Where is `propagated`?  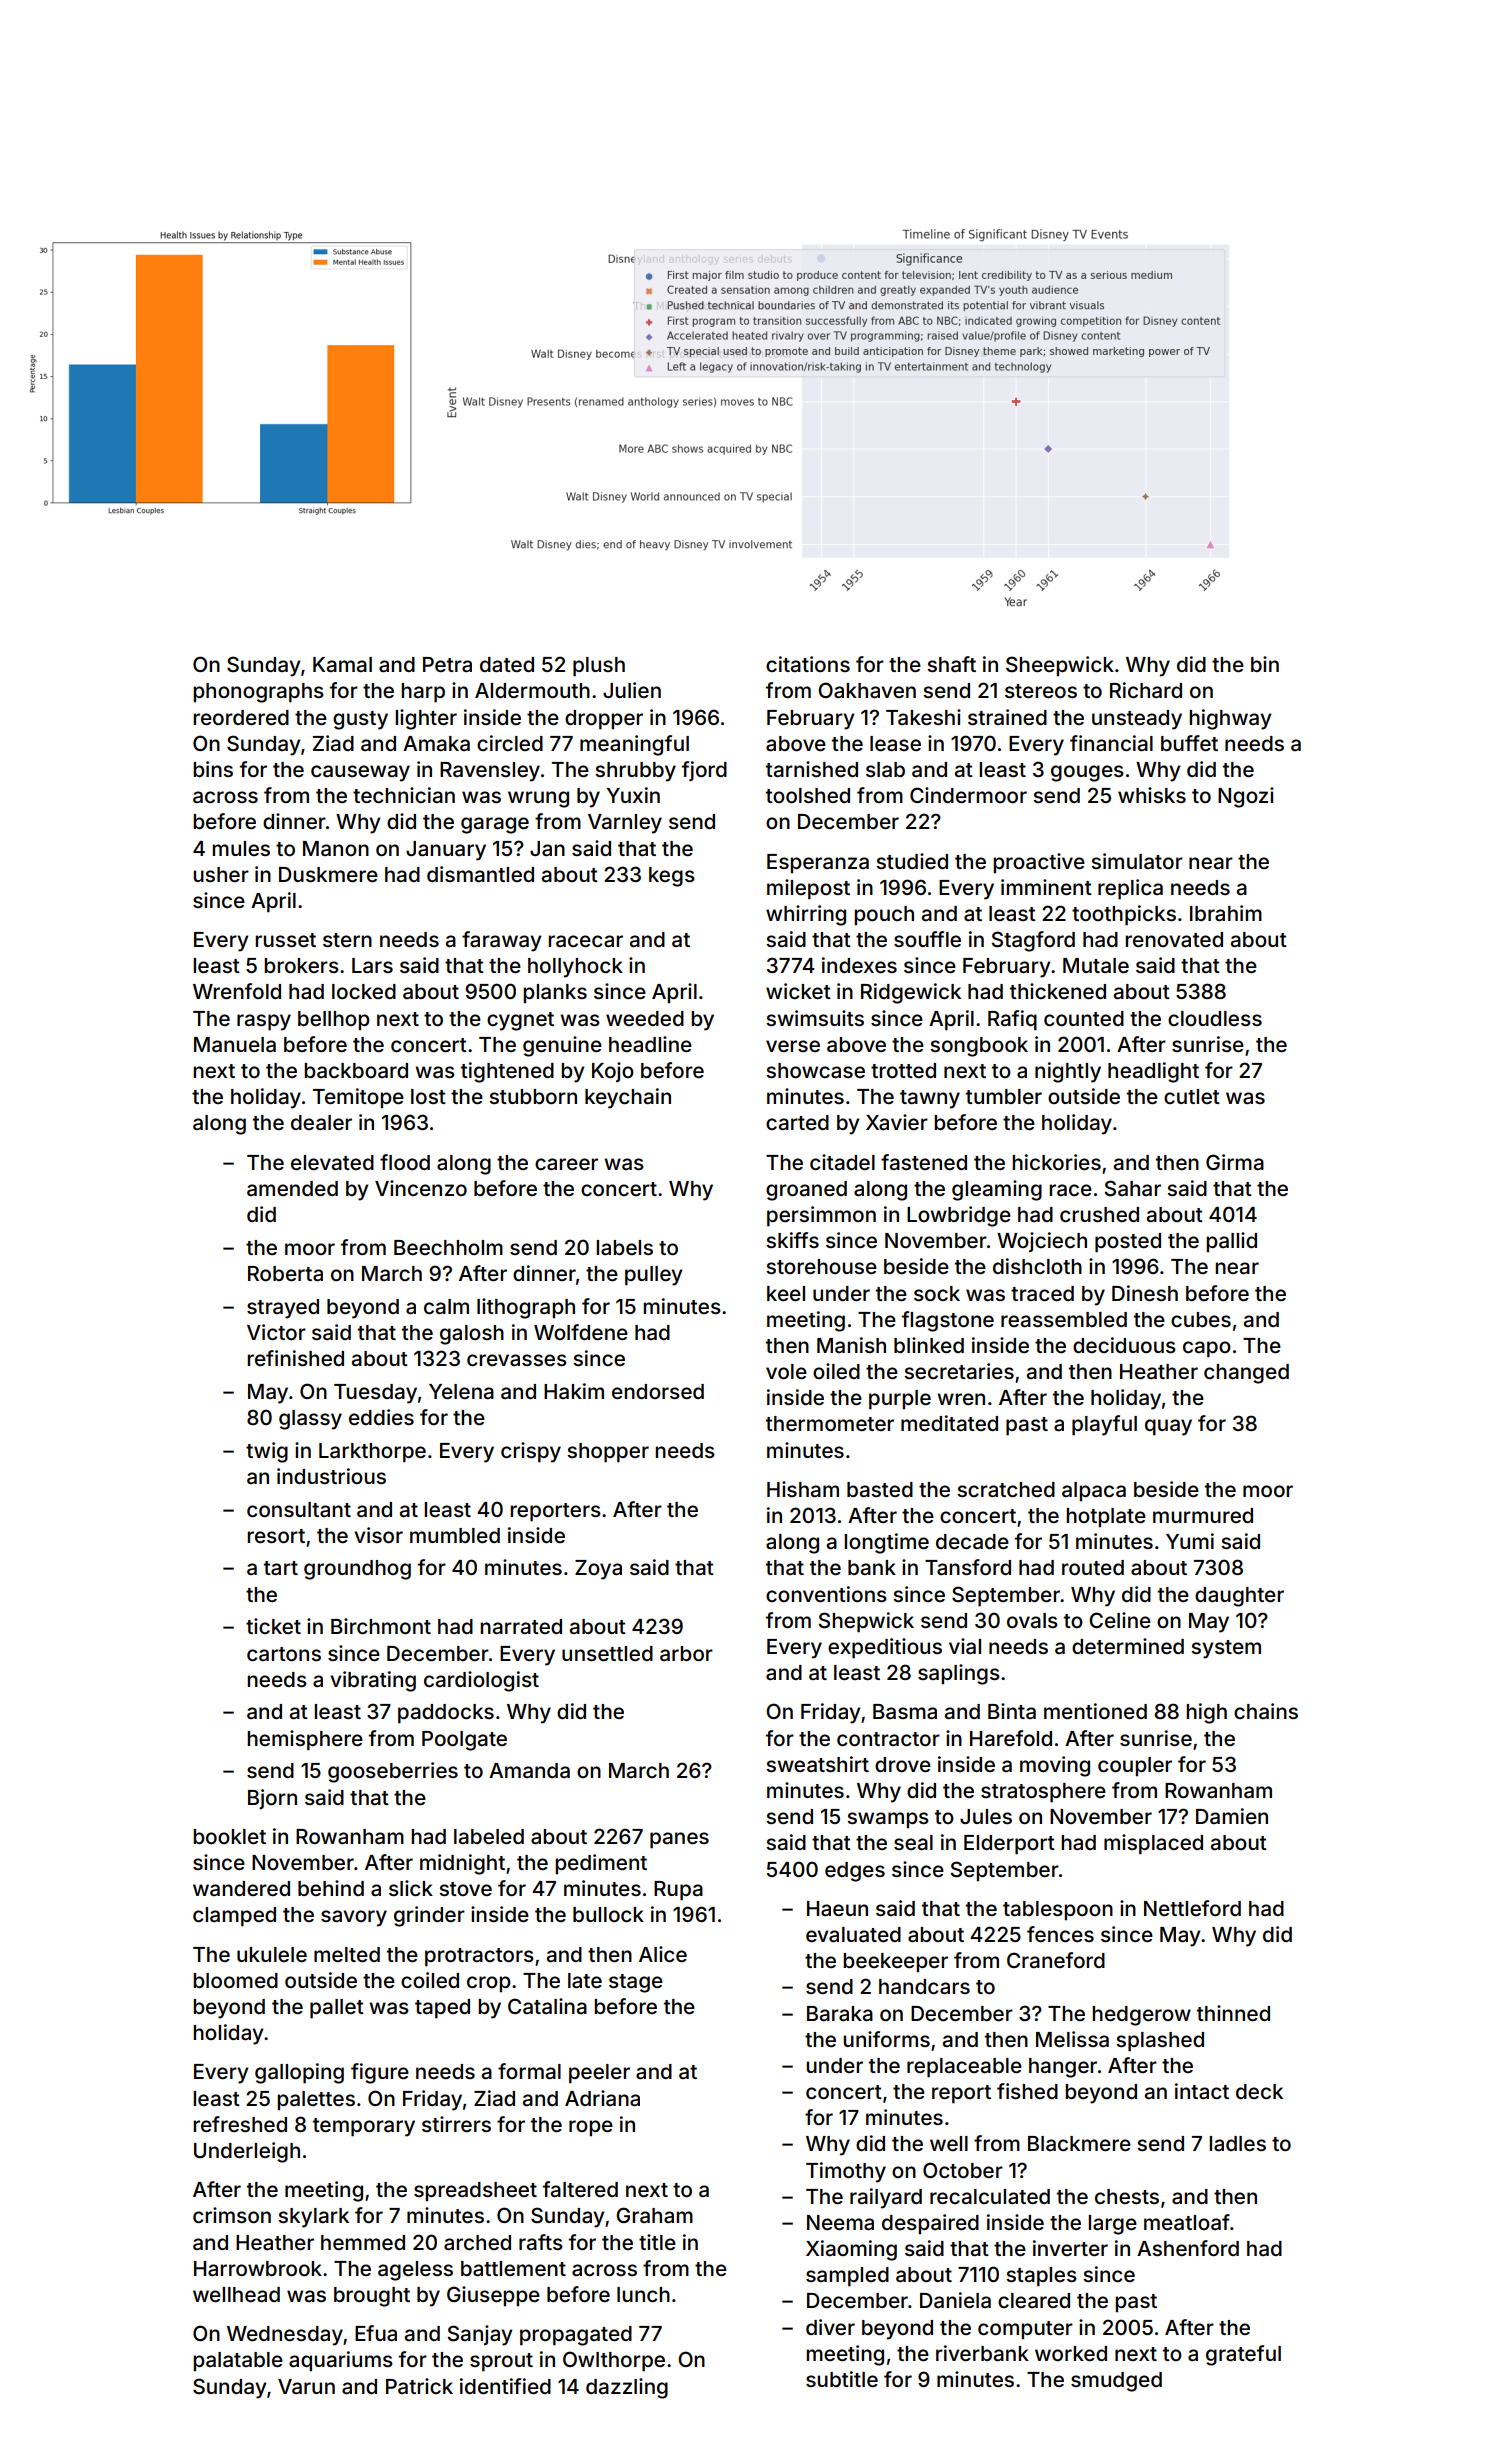
propagated is located at coordinates (576, 2336).
